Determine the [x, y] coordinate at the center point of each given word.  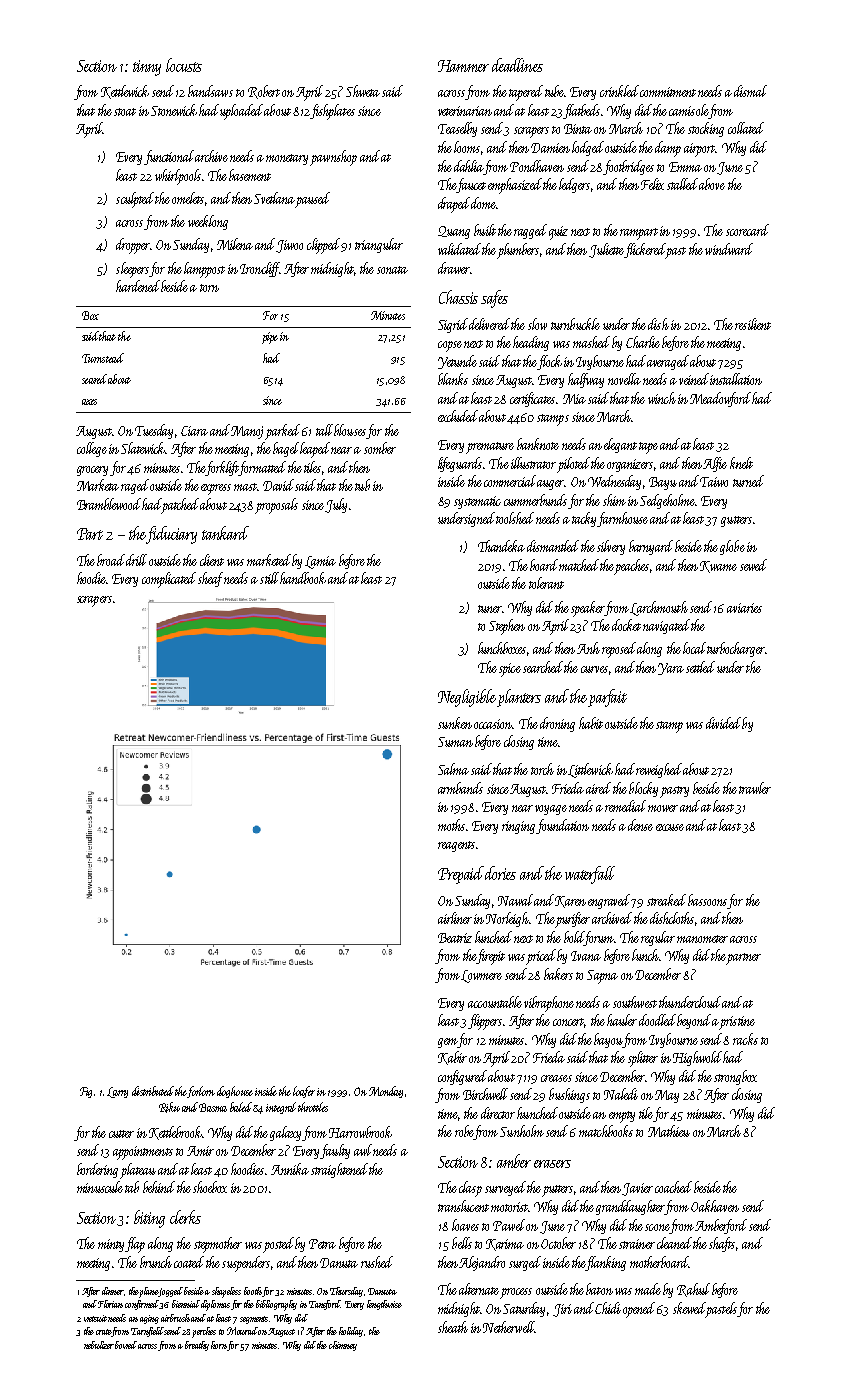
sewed [753, 565]
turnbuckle [575, 324]
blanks [453, 379]
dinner [113, 1291]
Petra [322, 1244]
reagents [456, 846]
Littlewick [590, 770]
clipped [323, 246]
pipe [270, 338]
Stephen [507, 627]
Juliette [606, 250]
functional [169, 157]
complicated [169, 580]
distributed [153, 1091]
